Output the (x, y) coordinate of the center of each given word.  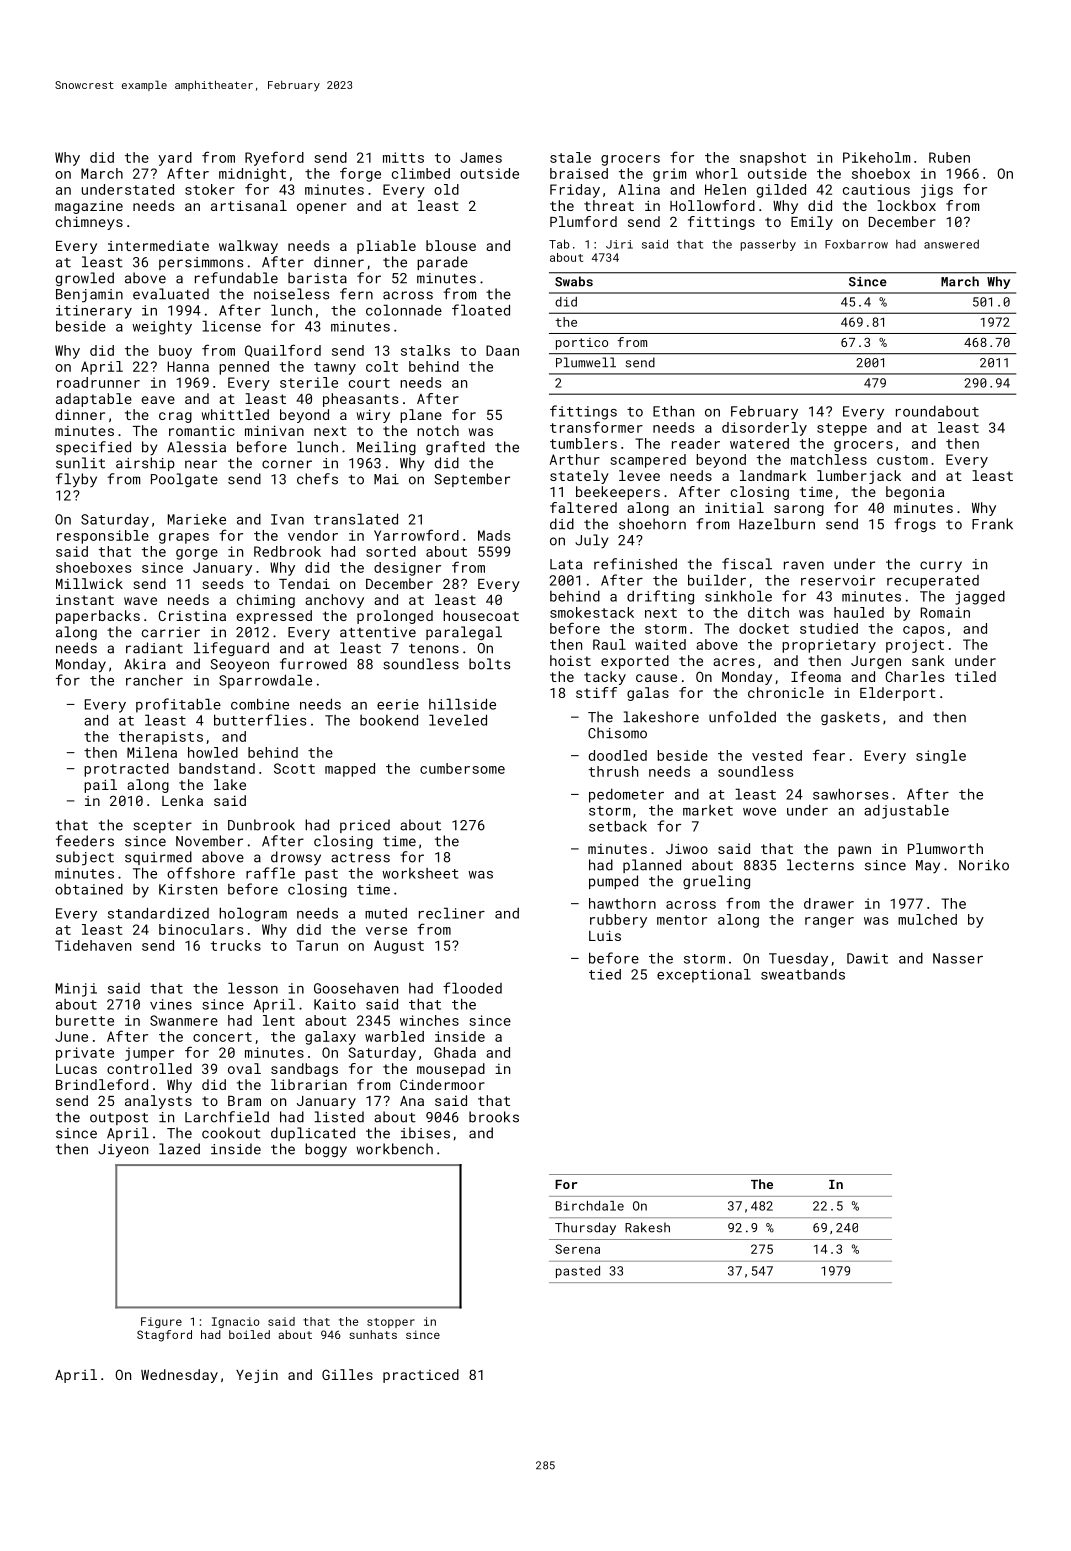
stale (570, 157)
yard (175, 159)
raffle (270, 873)
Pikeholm (876, 157)
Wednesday (179, 1376)
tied (605, 974)
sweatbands (803, 974)
